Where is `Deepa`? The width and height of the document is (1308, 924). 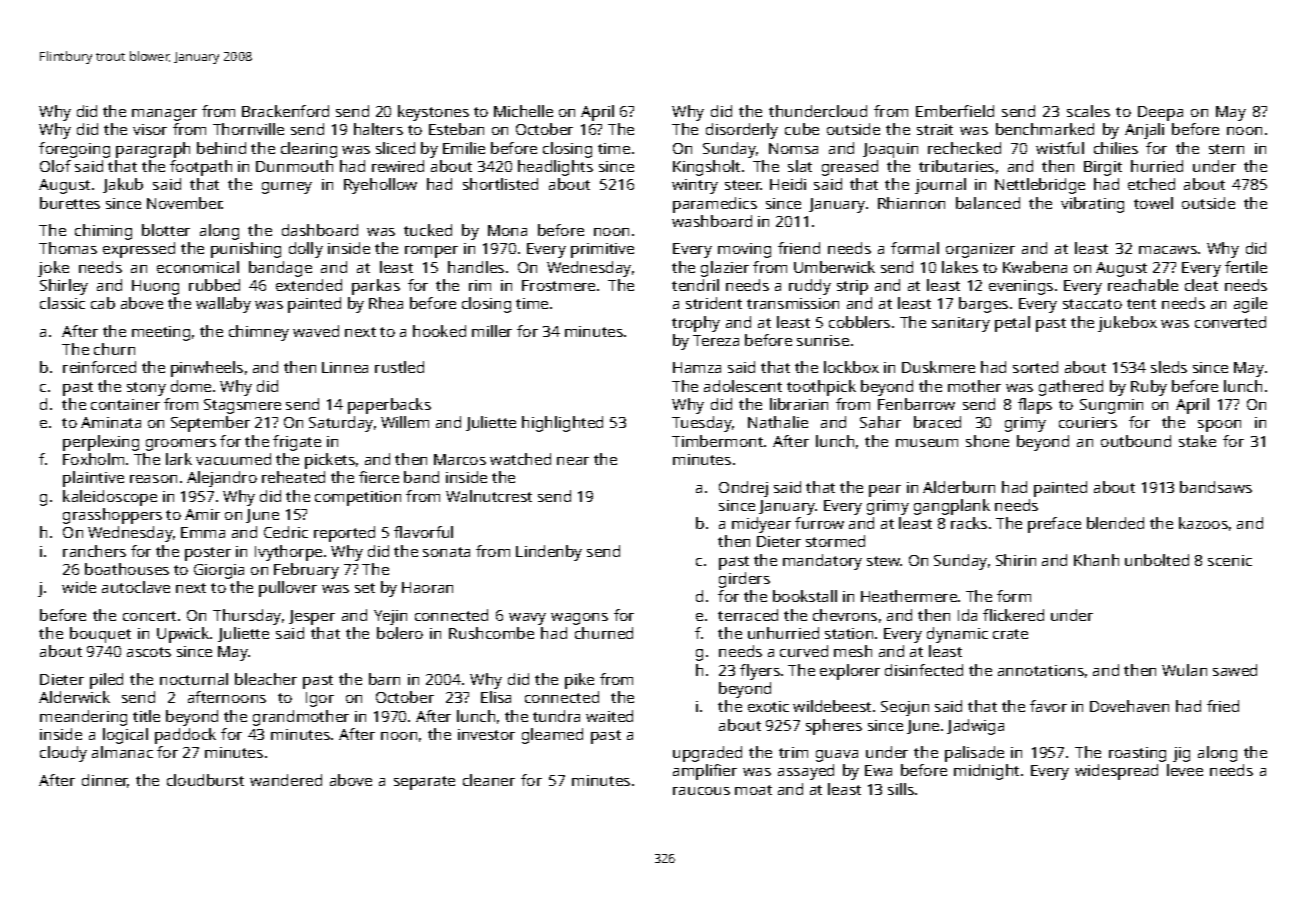
Deepa is located at coordinates (1160, 113).
